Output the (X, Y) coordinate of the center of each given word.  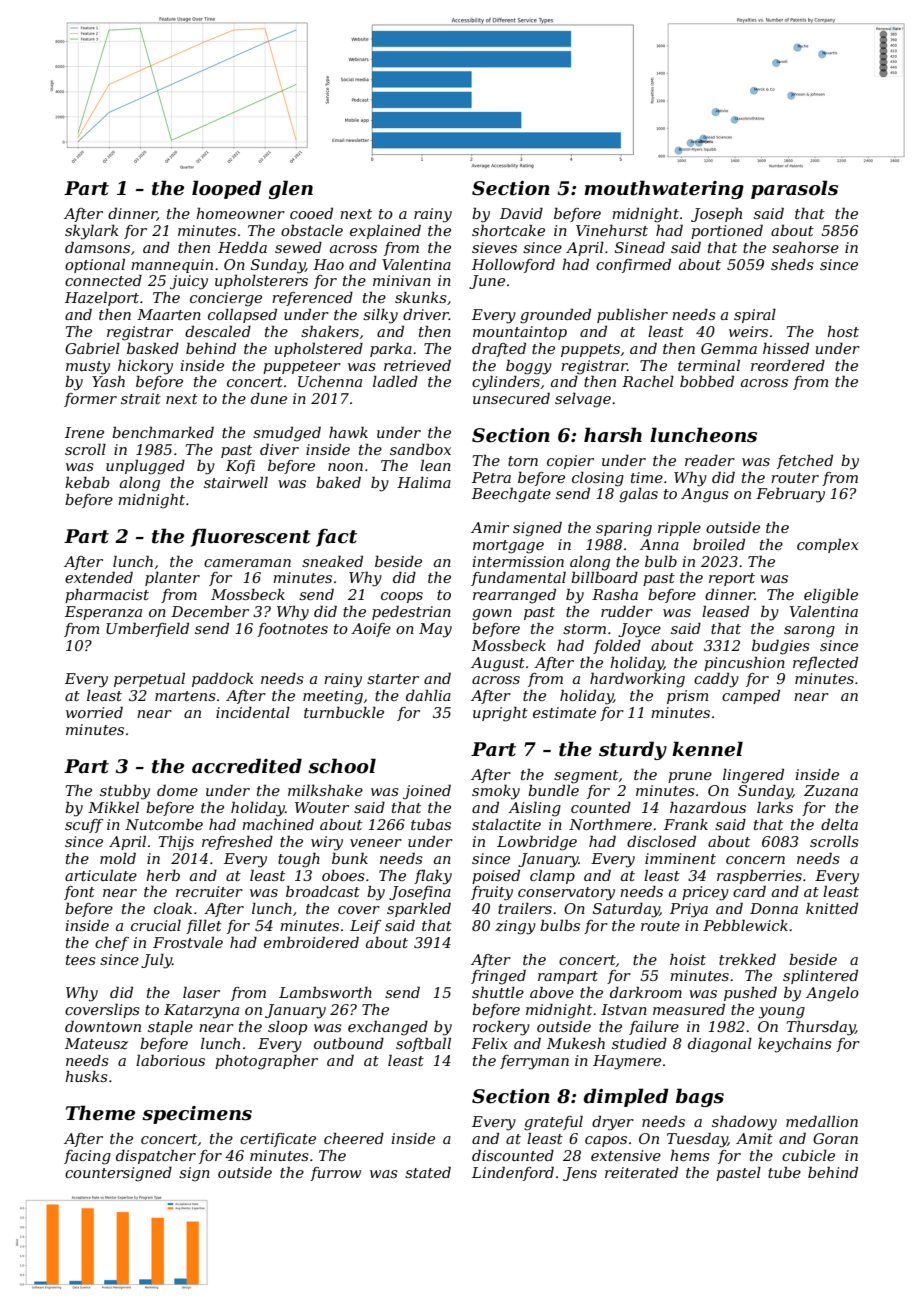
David (521, 213)
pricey (705, 893)
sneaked (332, 561)
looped (227, 189)
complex (828, 546)
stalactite (506, 824)
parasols (794, 189)
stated (428, 1172)
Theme (100, 1113)
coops (402, 597)
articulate (101, 875)
